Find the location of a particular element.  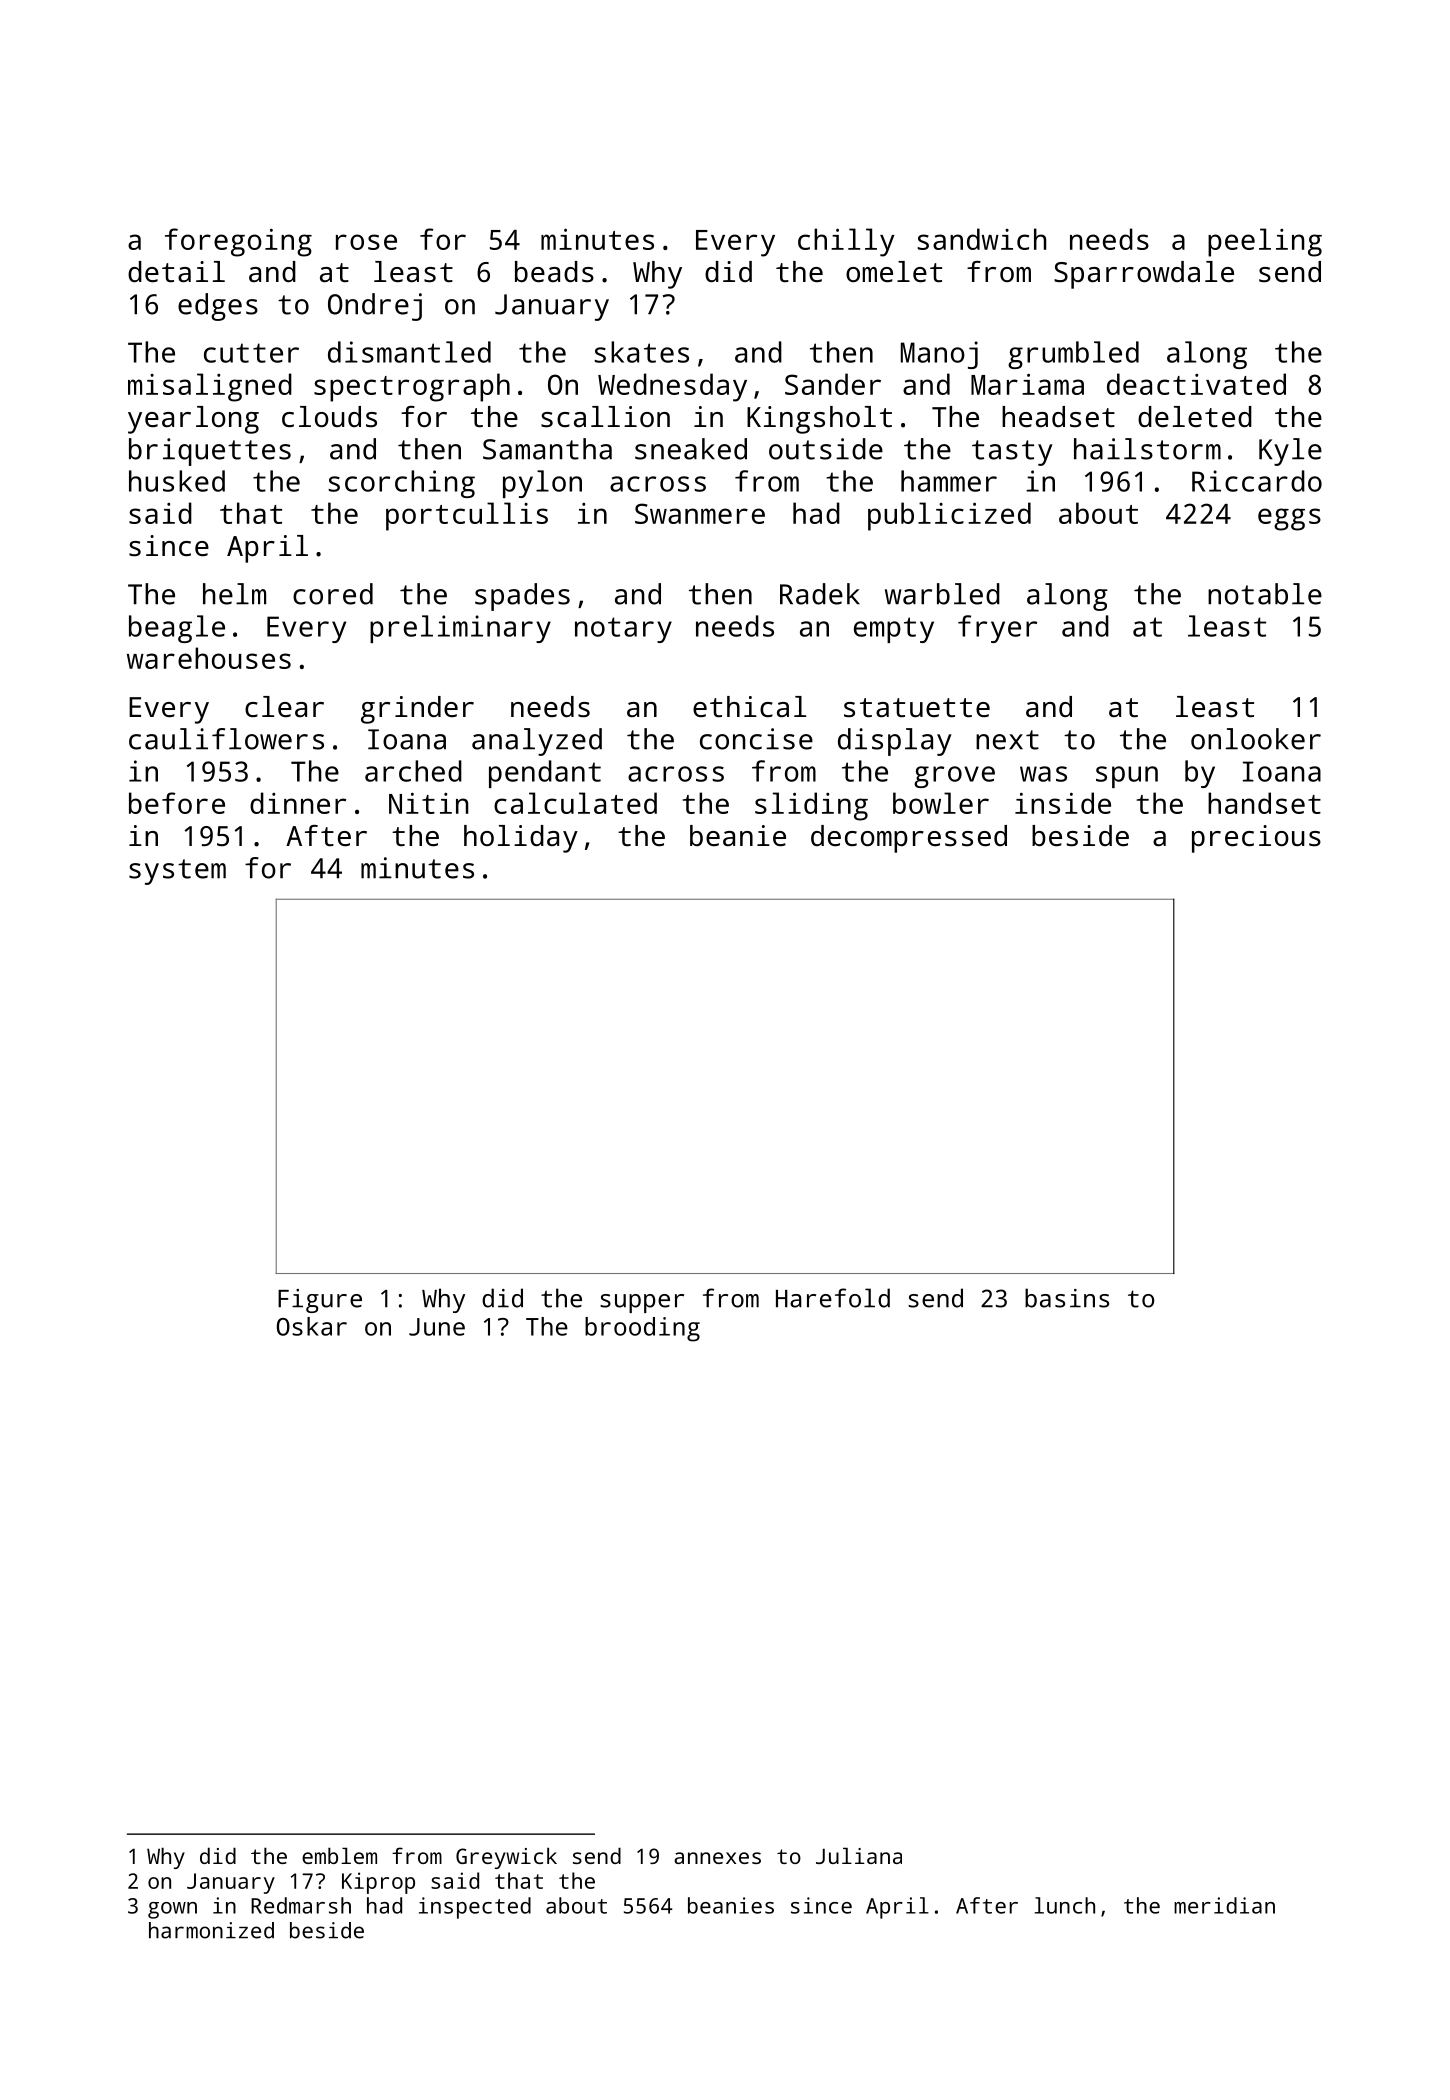

notable is located at coordinates (1265, 594).
